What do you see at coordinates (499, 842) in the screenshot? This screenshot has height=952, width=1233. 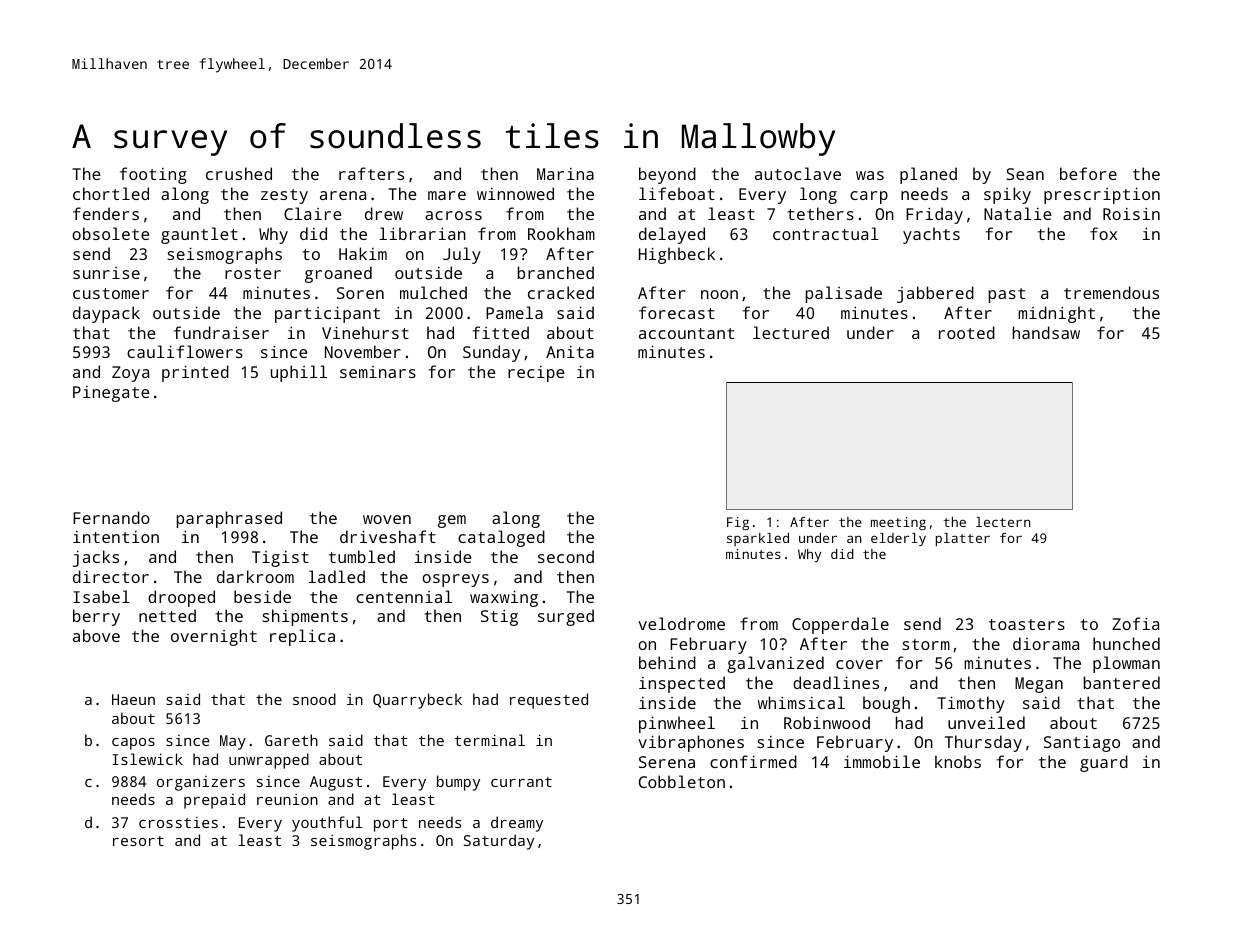 I see `Saturday` at bounding box center [499, 842].
